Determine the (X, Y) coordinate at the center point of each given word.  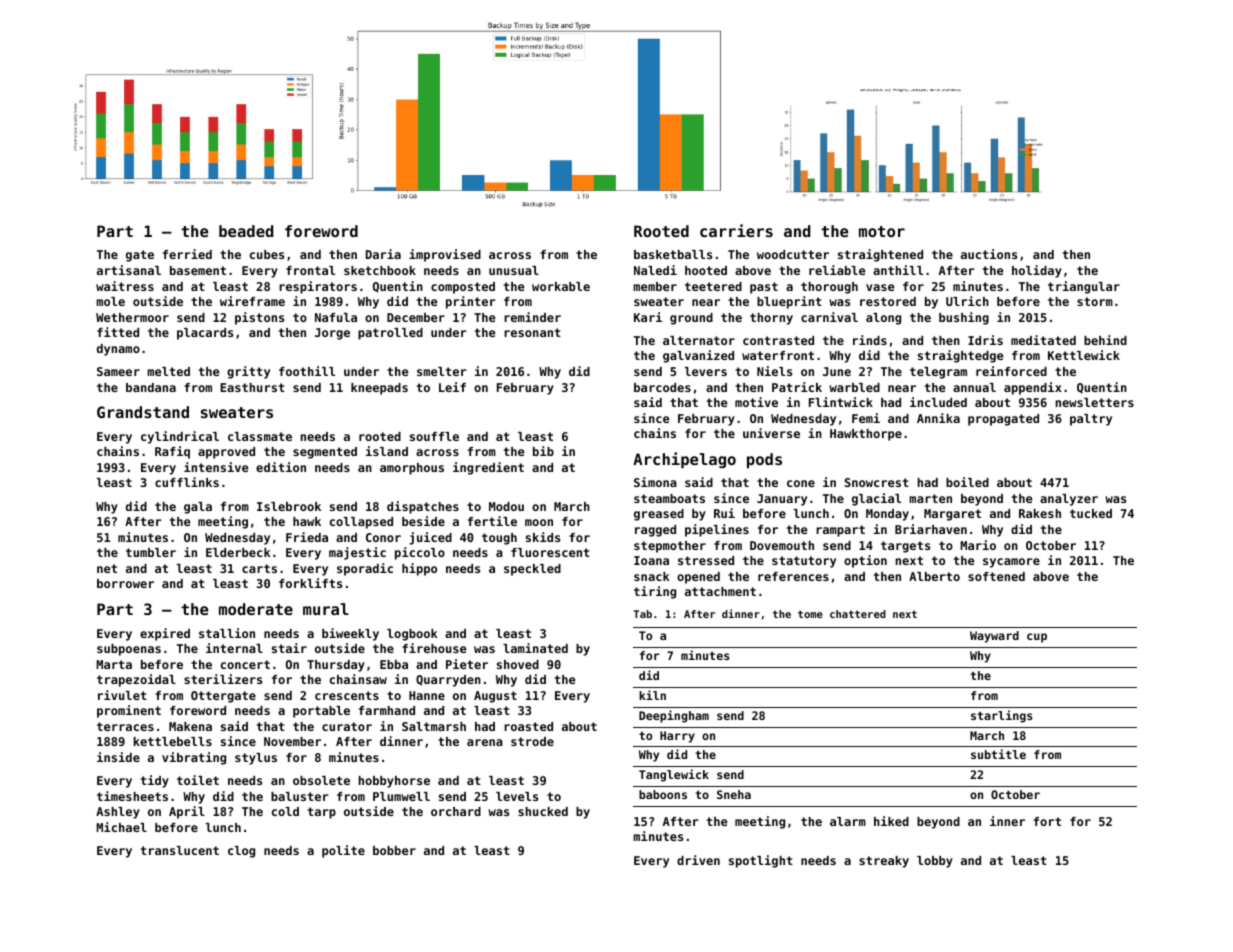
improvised (445, 255)
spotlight (761, 861)
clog (241, 852)
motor (882, 231)
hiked (891, 821)
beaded (246, 231)
